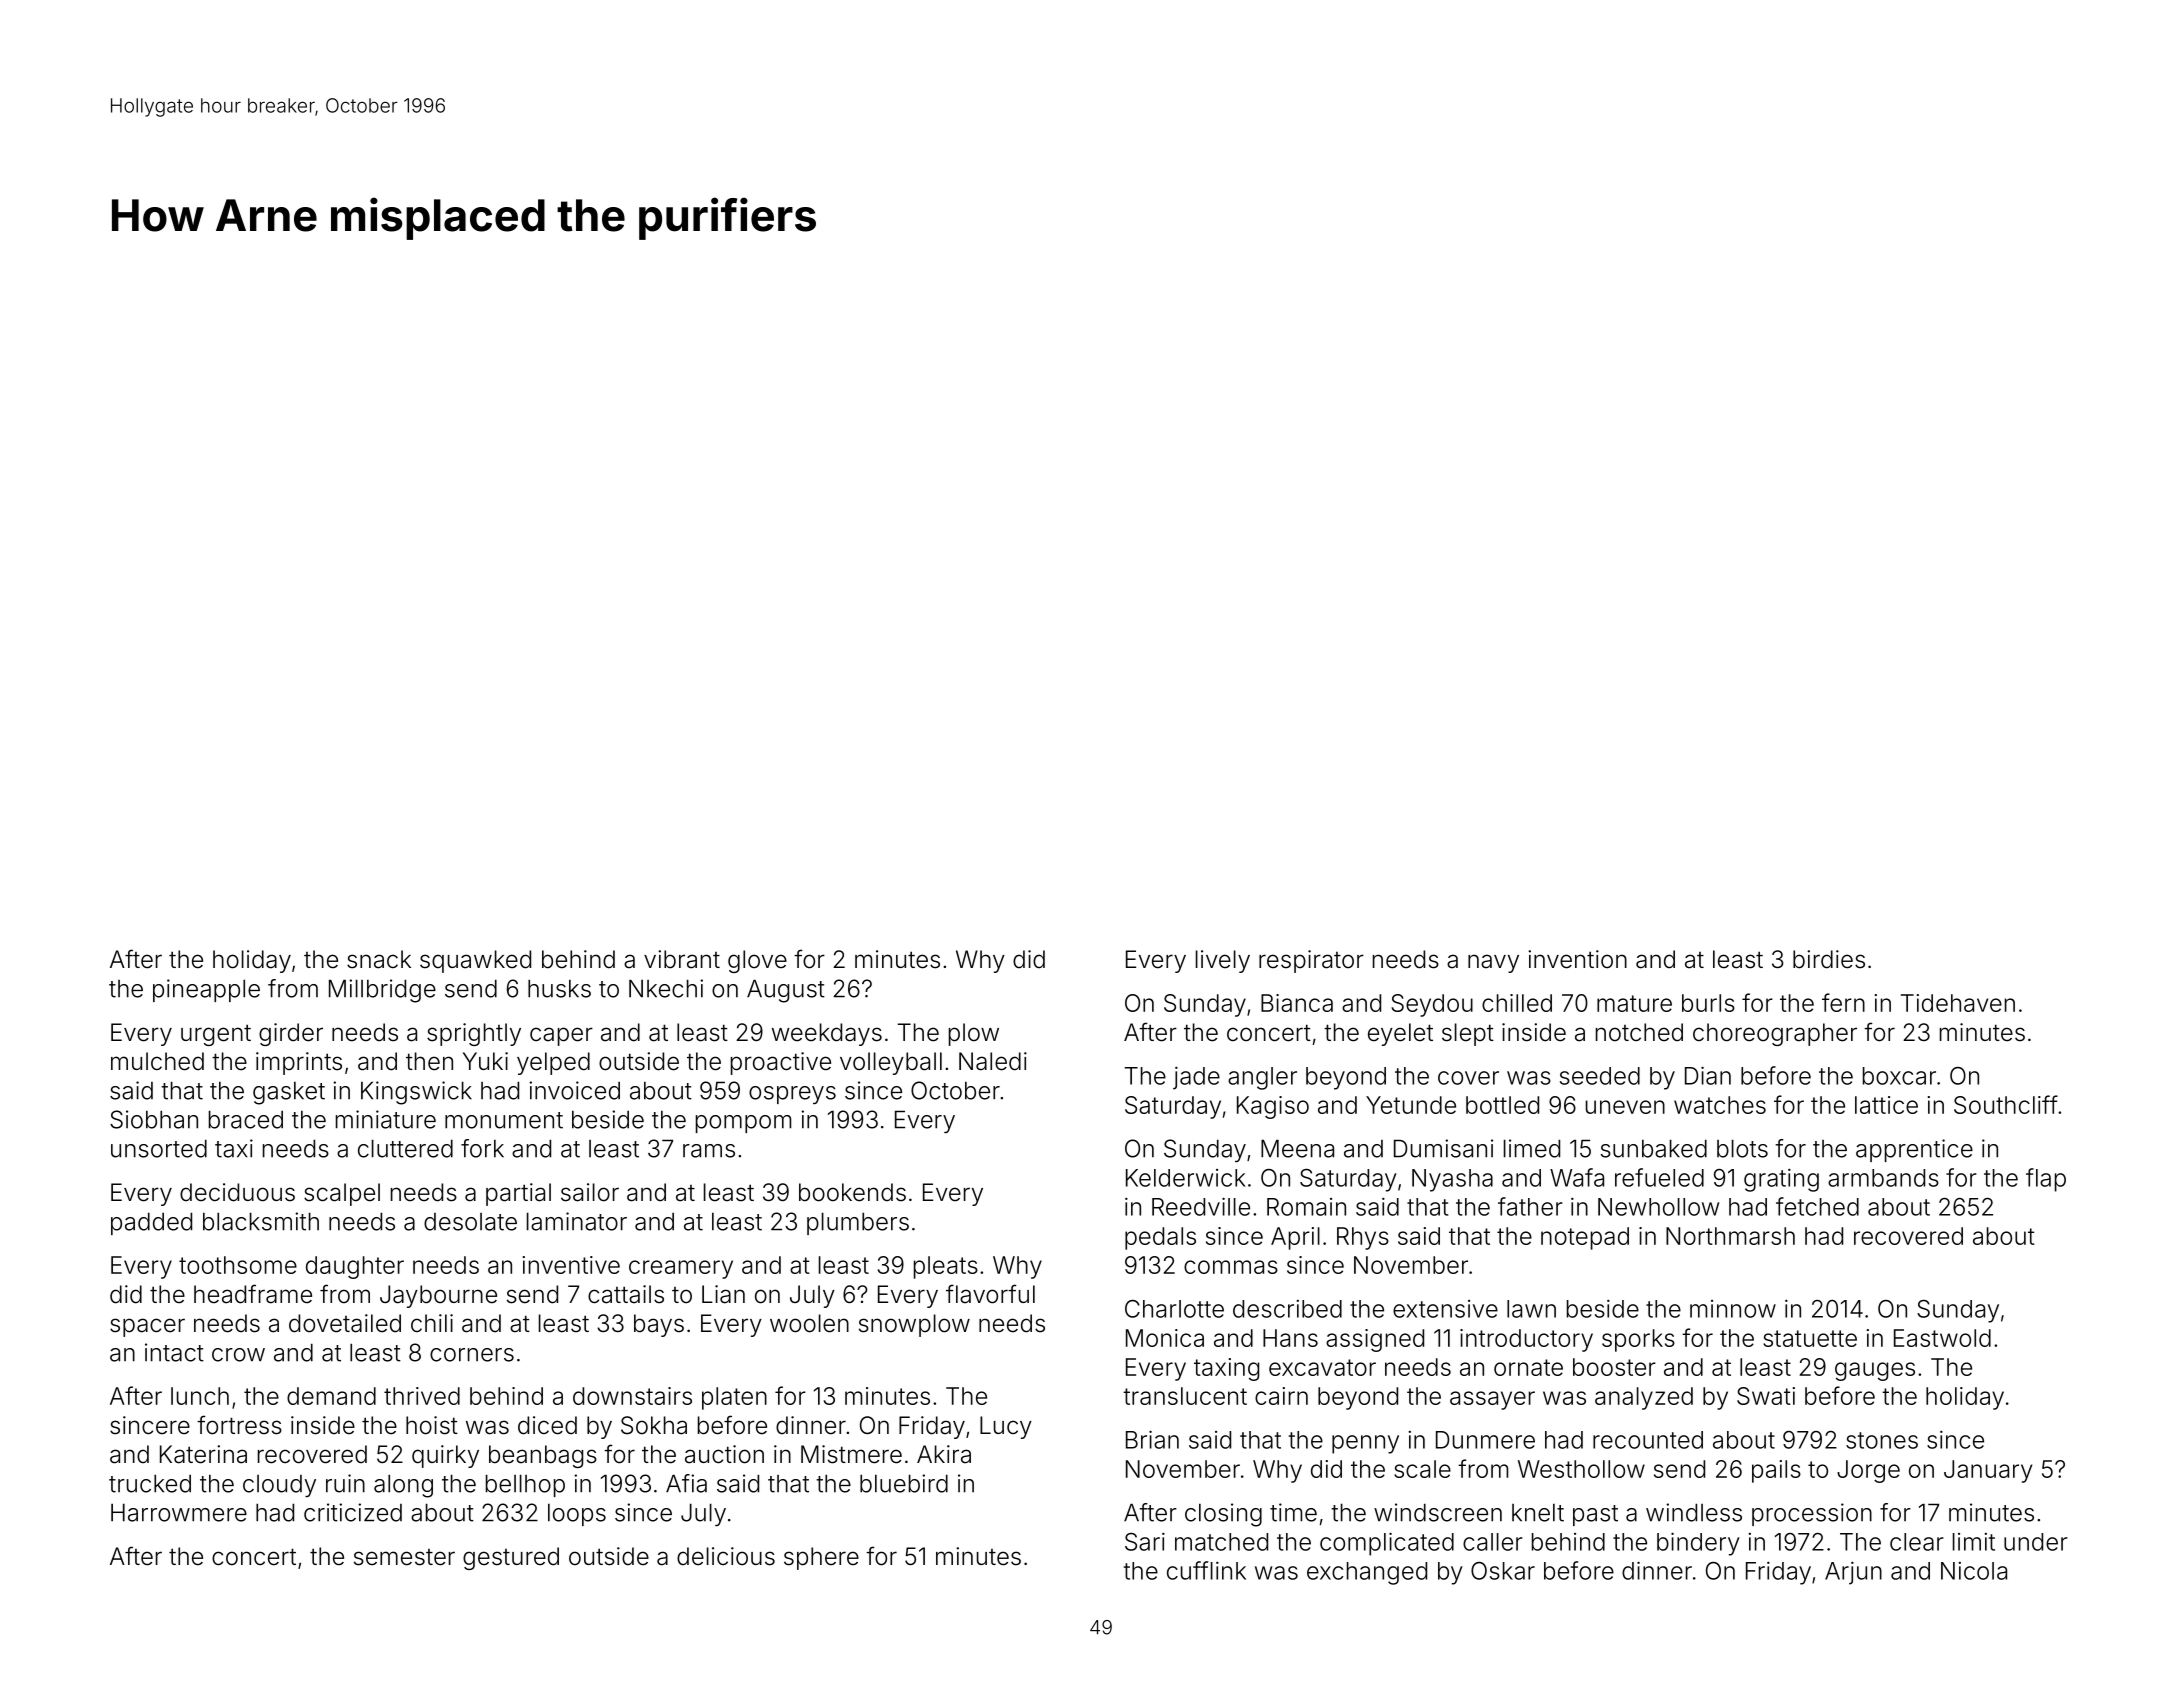  Describe the element at coordinates (174, 1352) in the page. I see `intact` at that location.
